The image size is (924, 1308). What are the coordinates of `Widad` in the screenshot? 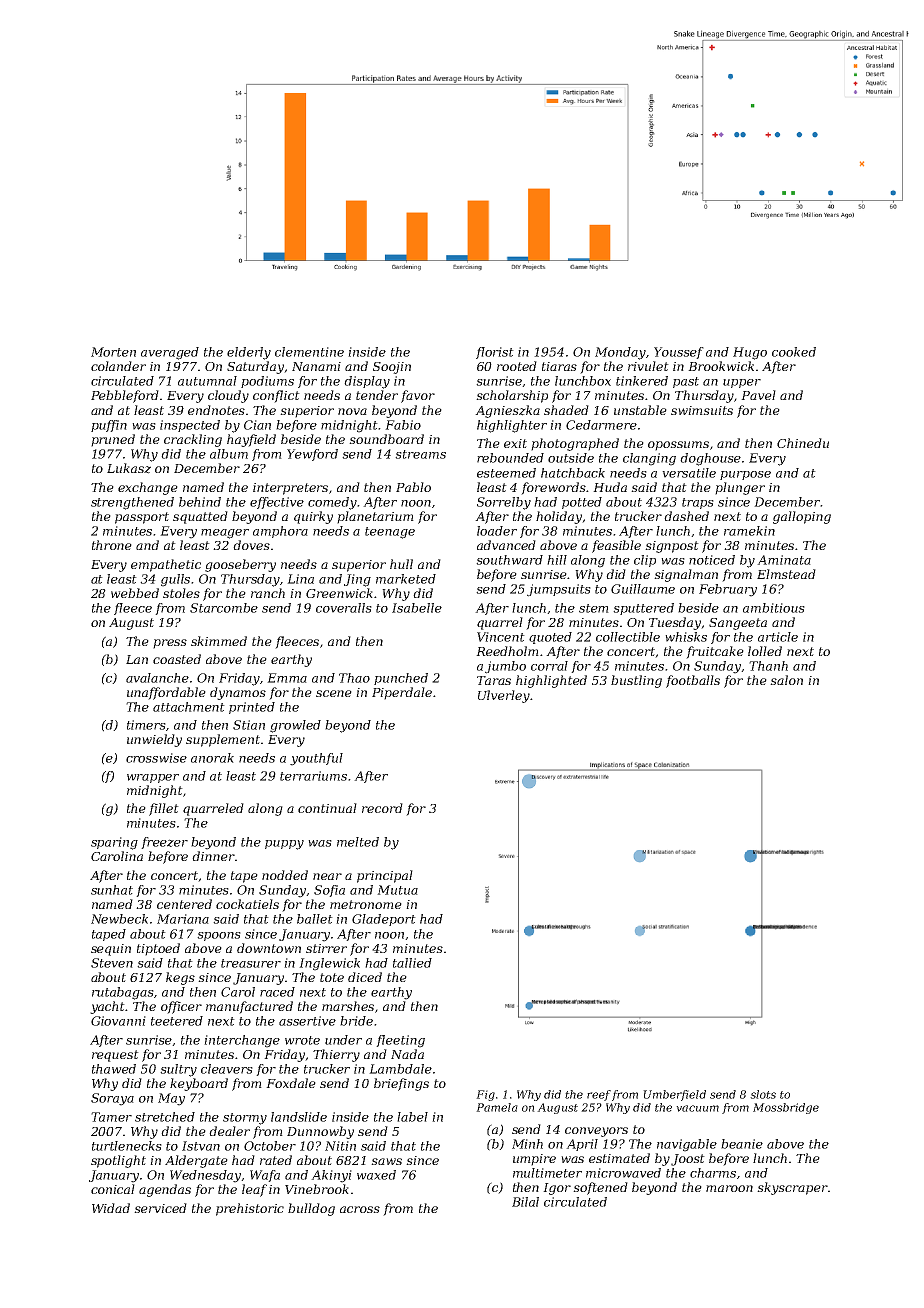 It's located at (111, 1208).
